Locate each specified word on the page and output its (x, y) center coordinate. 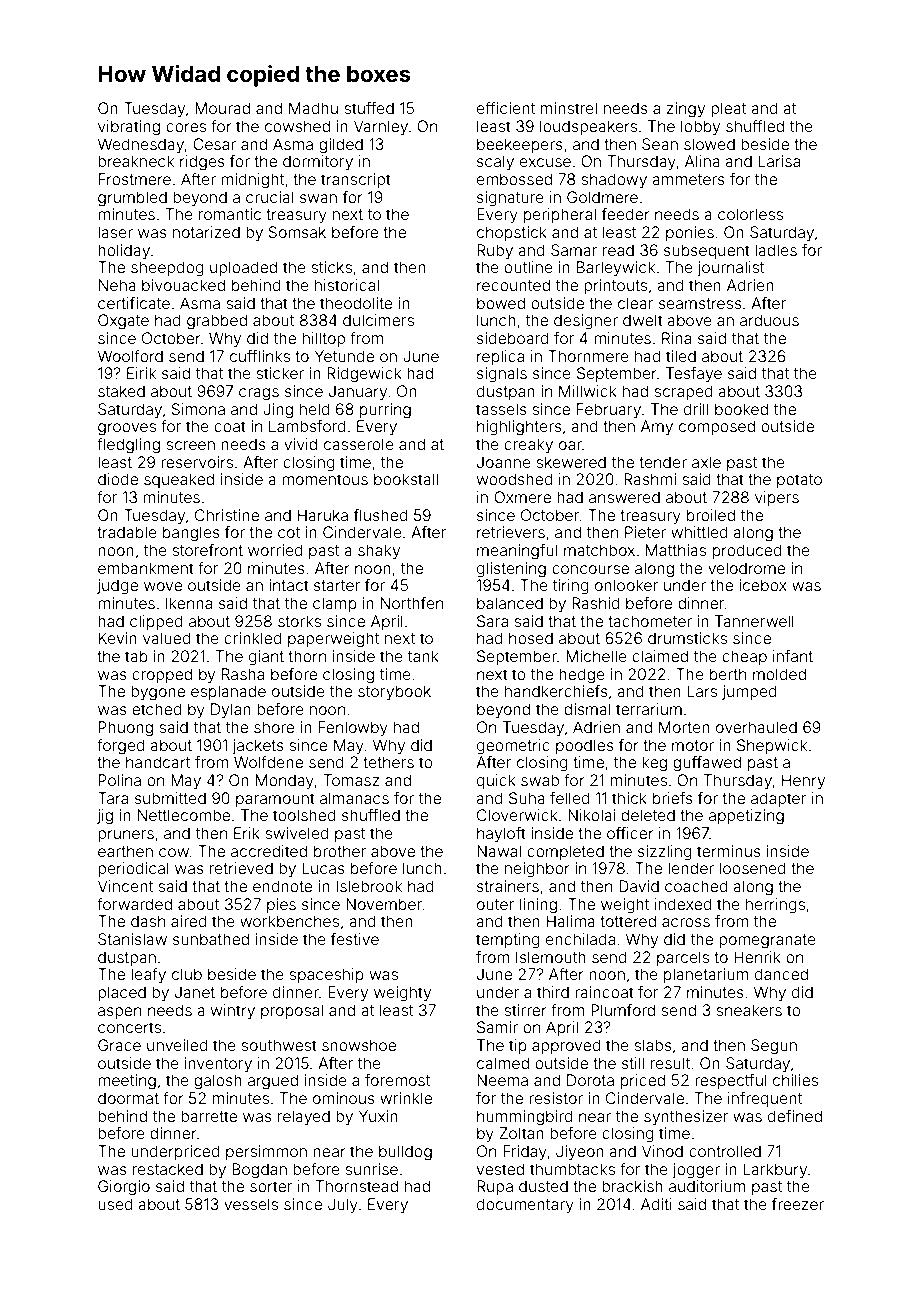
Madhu (313, 108)
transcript (356, 180)
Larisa (779, 161)
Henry (803, 782)
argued (273, 1082)
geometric (513, 747)
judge (117, 587)
